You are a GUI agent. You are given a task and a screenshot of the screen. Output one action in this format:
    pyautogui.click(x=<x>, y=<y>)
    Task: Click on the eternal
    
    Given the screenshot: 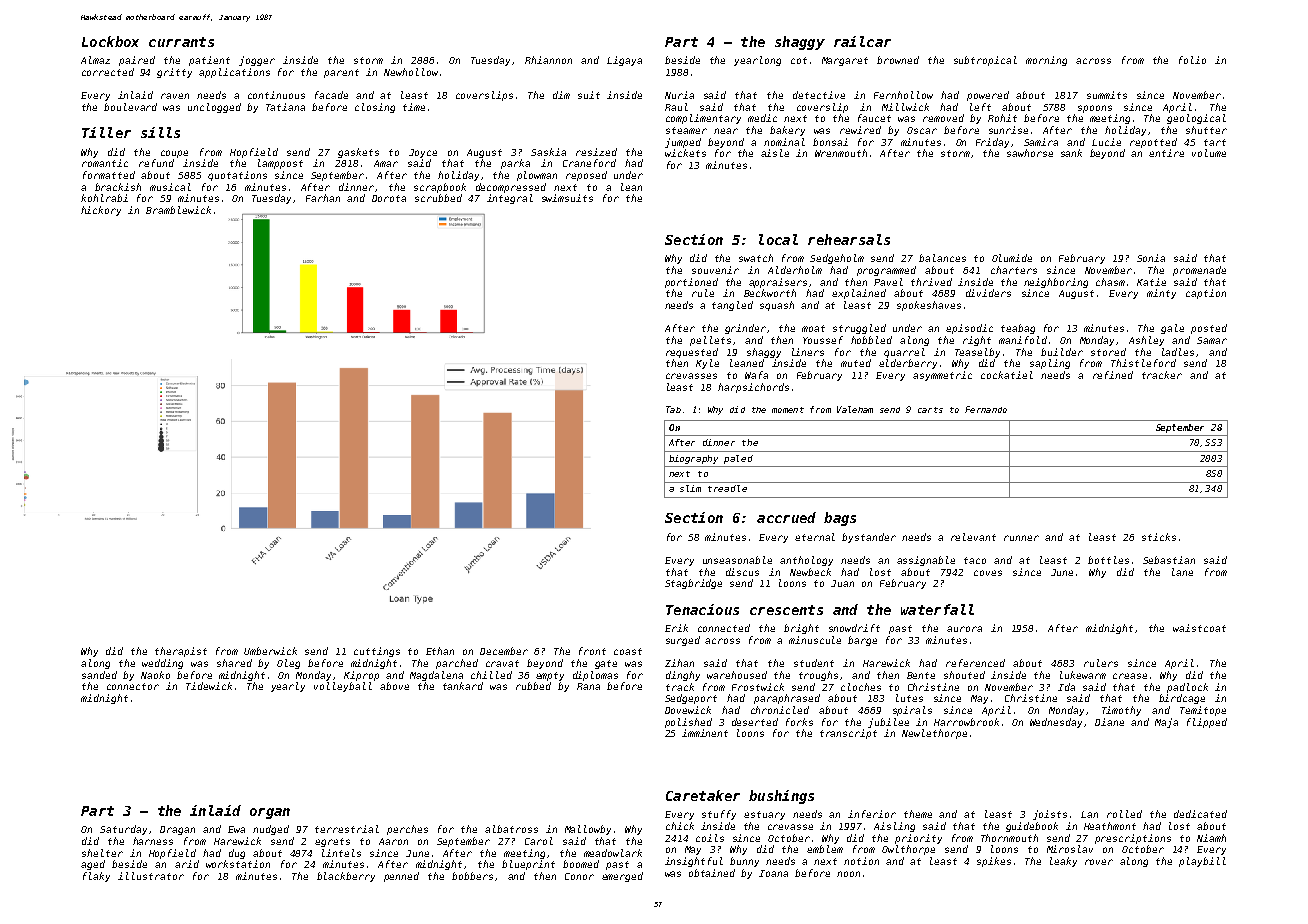 What is the action you would take?
    pyautogui.click(x=815, y=537)
